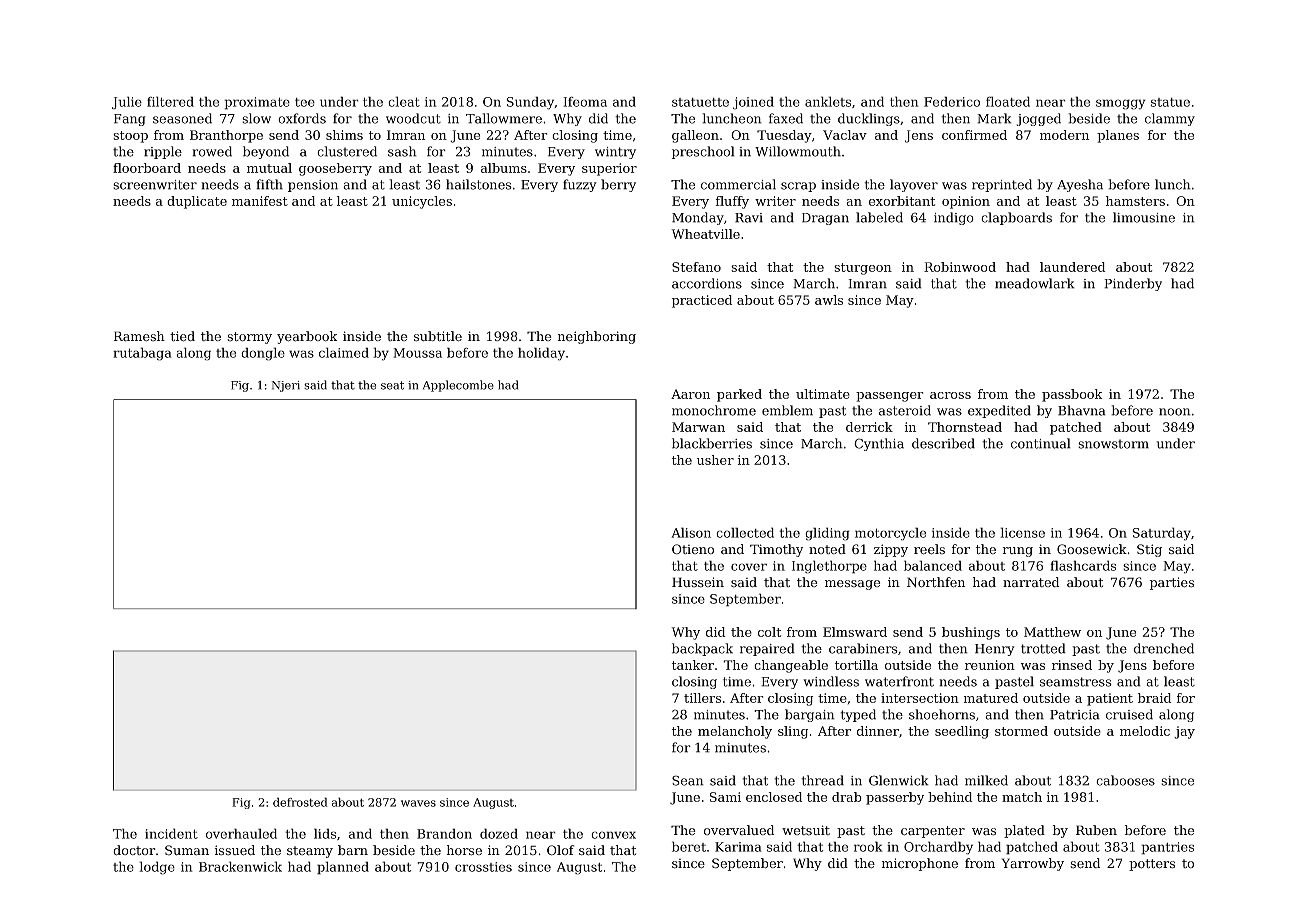 The width and height of the page is (1308, 924). Describe the element at coordinates (483, 867) in the page. I see `crossties` at that location.
